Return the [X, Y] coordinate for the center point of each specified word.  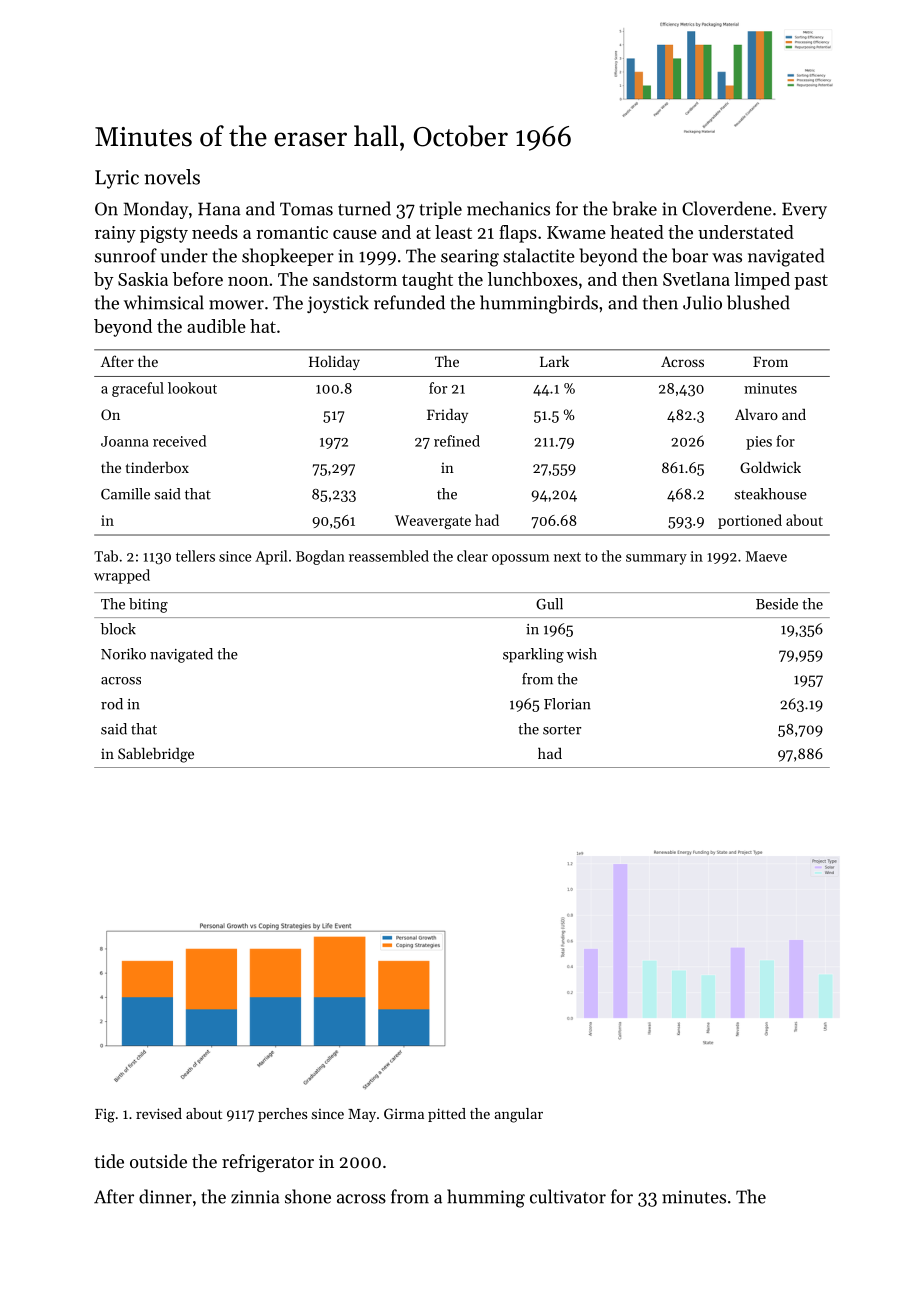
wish [582, 654]
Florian [567, 704]
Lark [554, 361]
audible [216, 326]
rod [112, 704]
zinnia [255, 1197]
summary [656, 559]
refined [457, 441]
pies [759, 443]
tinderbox [157, 467]
